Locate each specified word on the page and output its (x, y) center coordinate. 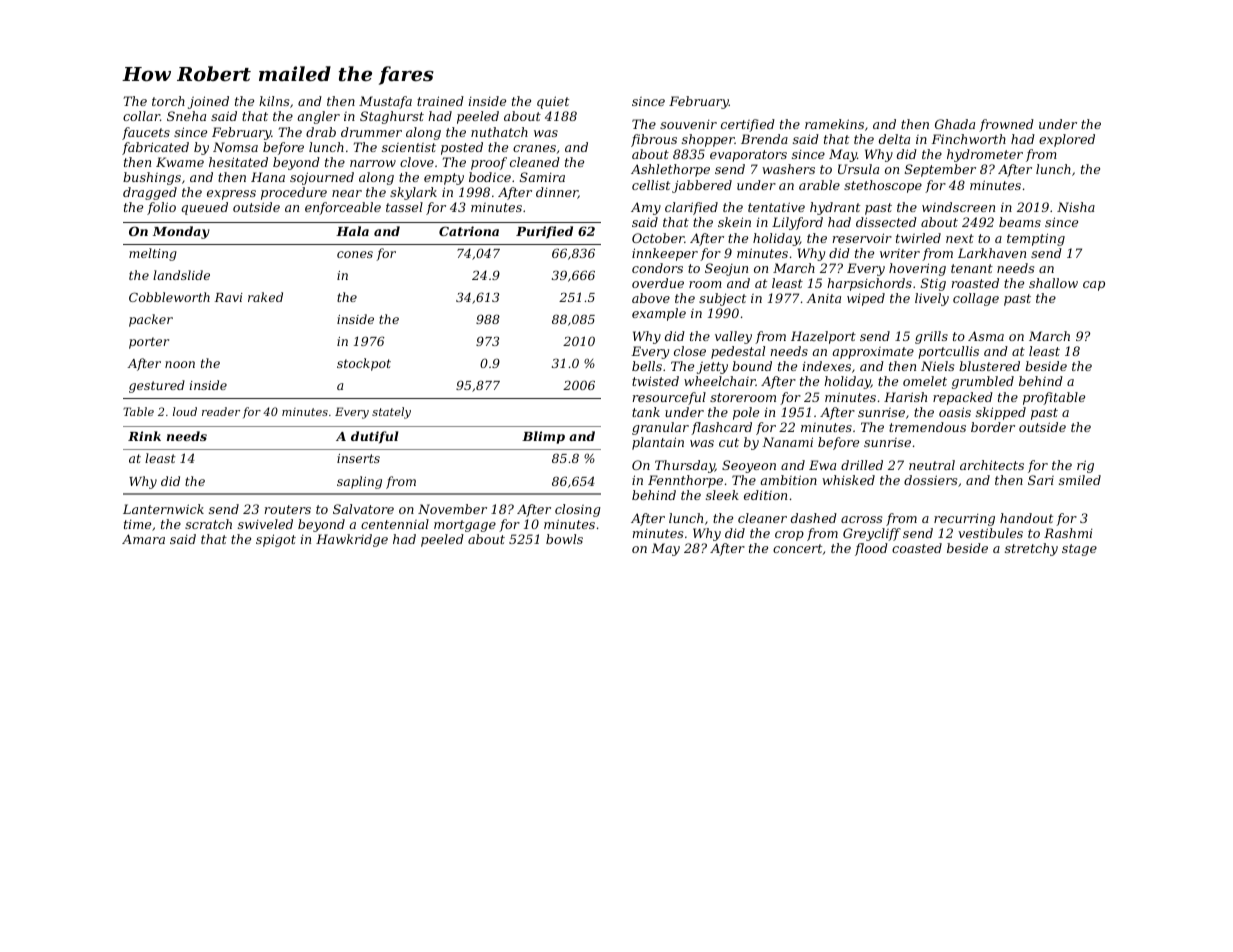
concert (797, 548)
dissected (886, 222)
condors (657, 268)
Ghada (955, 124)
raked (265, 297)
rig (1085, 466)
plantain (658, 443)
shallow (1053, 283)
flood (871, 549)
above (651, 298)
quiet (553, 102)
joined (208, 102)
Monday (181, 232)
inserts (358, 458)
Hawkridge (352, 540)
